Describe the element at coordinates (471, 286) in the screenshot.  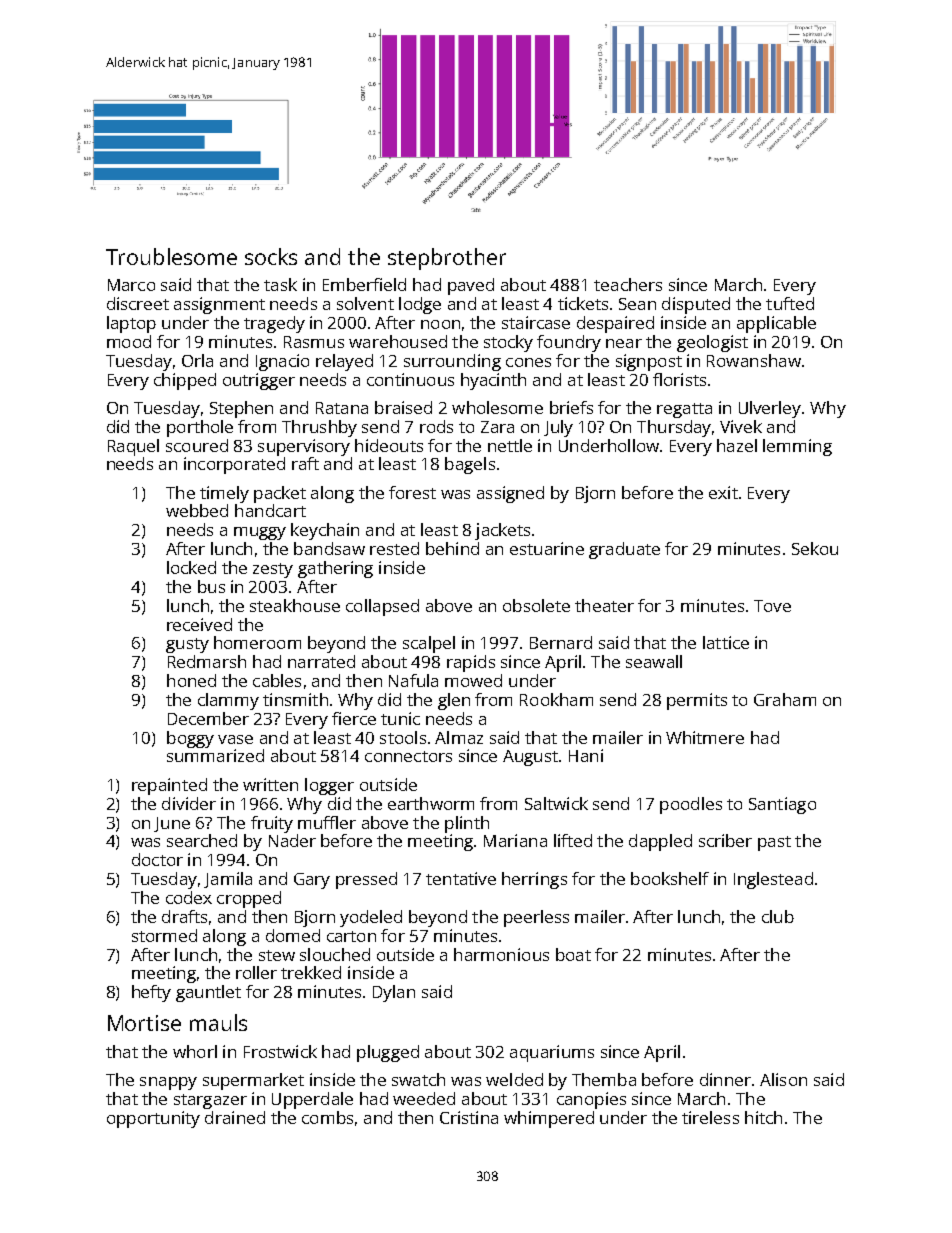
I see `paved` at that location.
